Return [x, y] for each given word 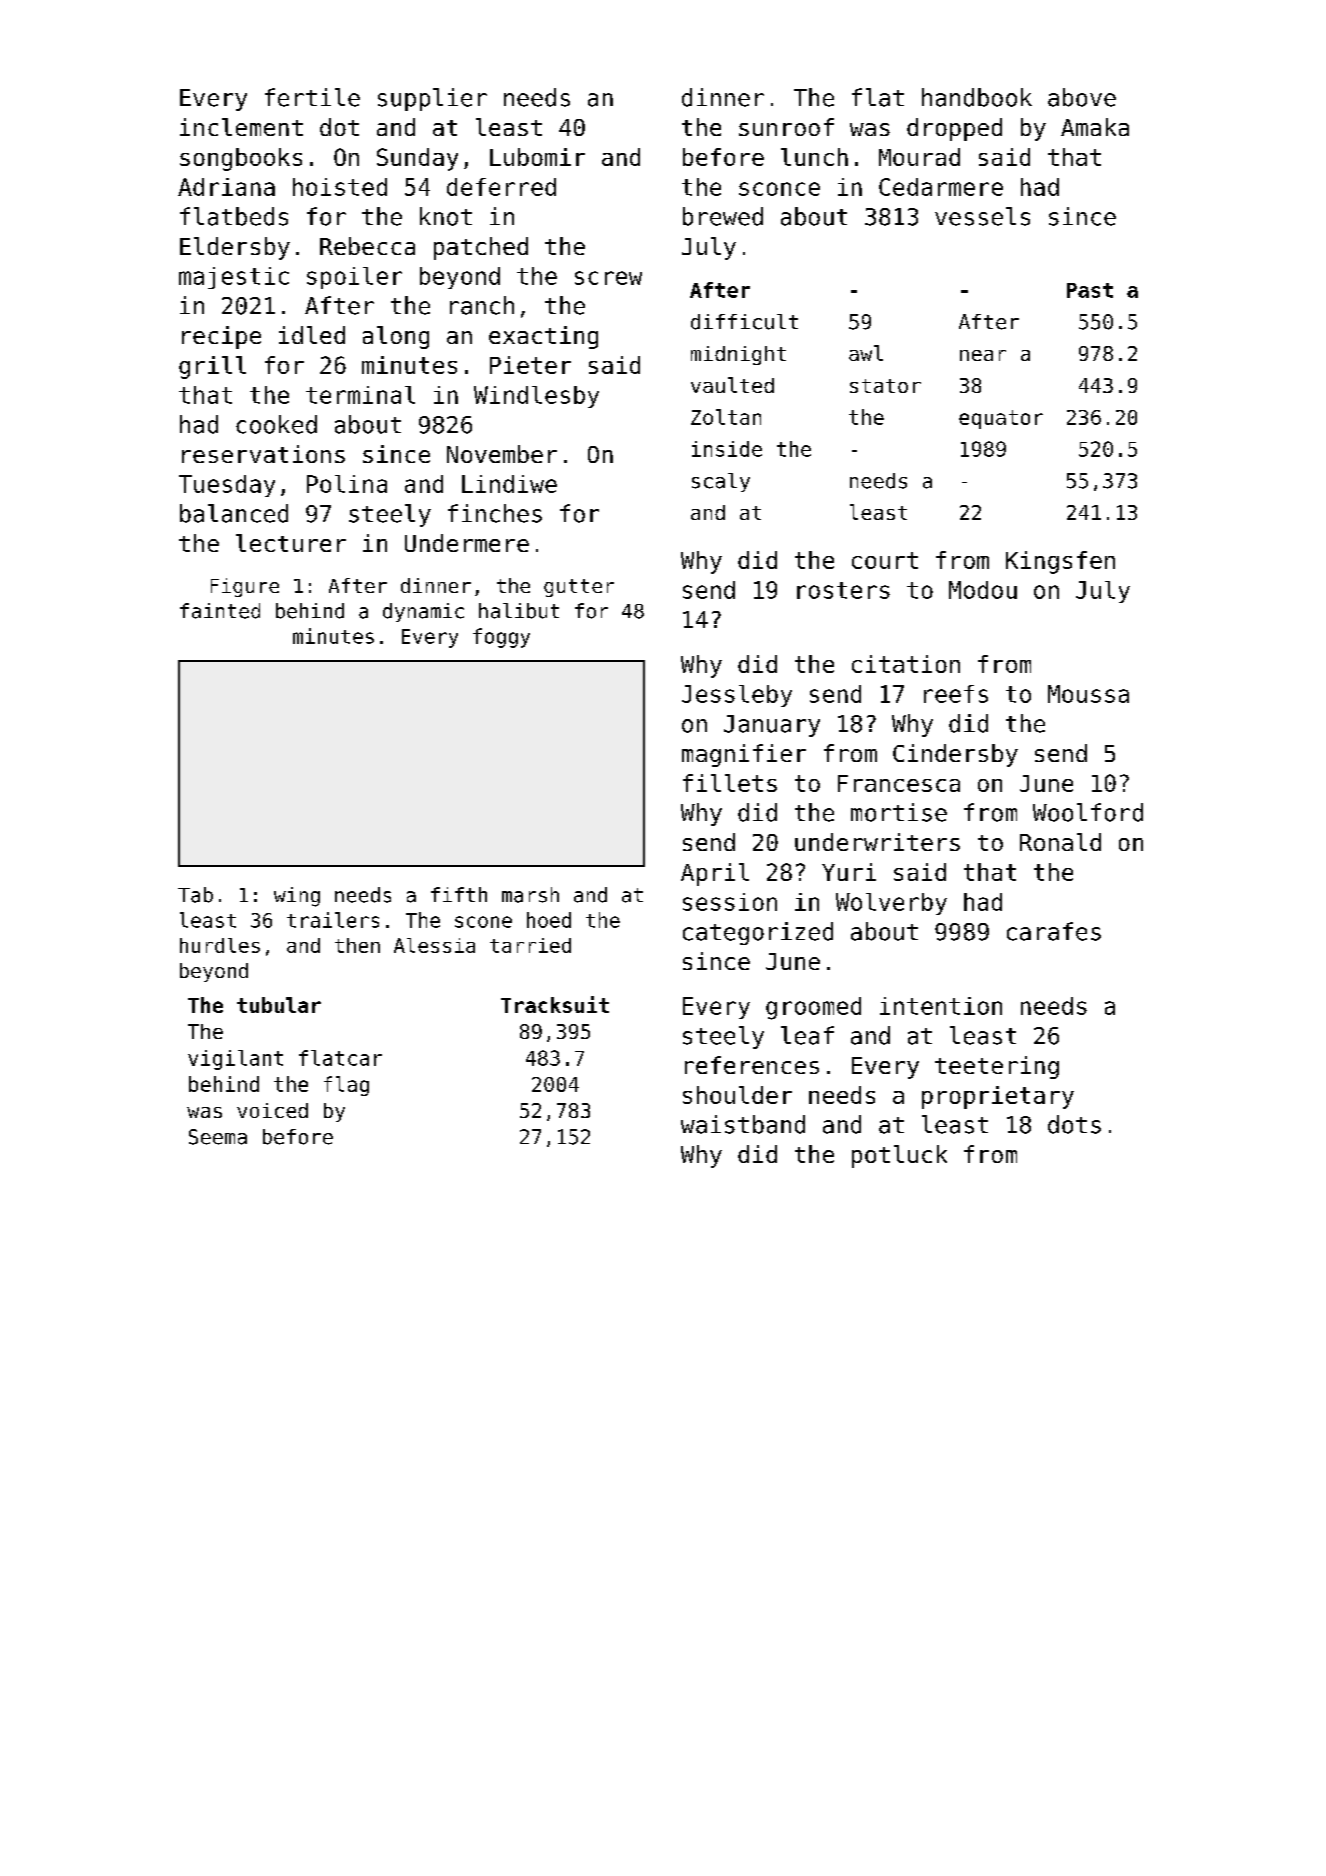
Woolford [1088, 812]
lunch [814, 157]
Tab [195, 895]
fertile [312, 97]
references [752, 1065]
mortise [899, 812]
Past [1090, 290]
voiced [272, 1110]
